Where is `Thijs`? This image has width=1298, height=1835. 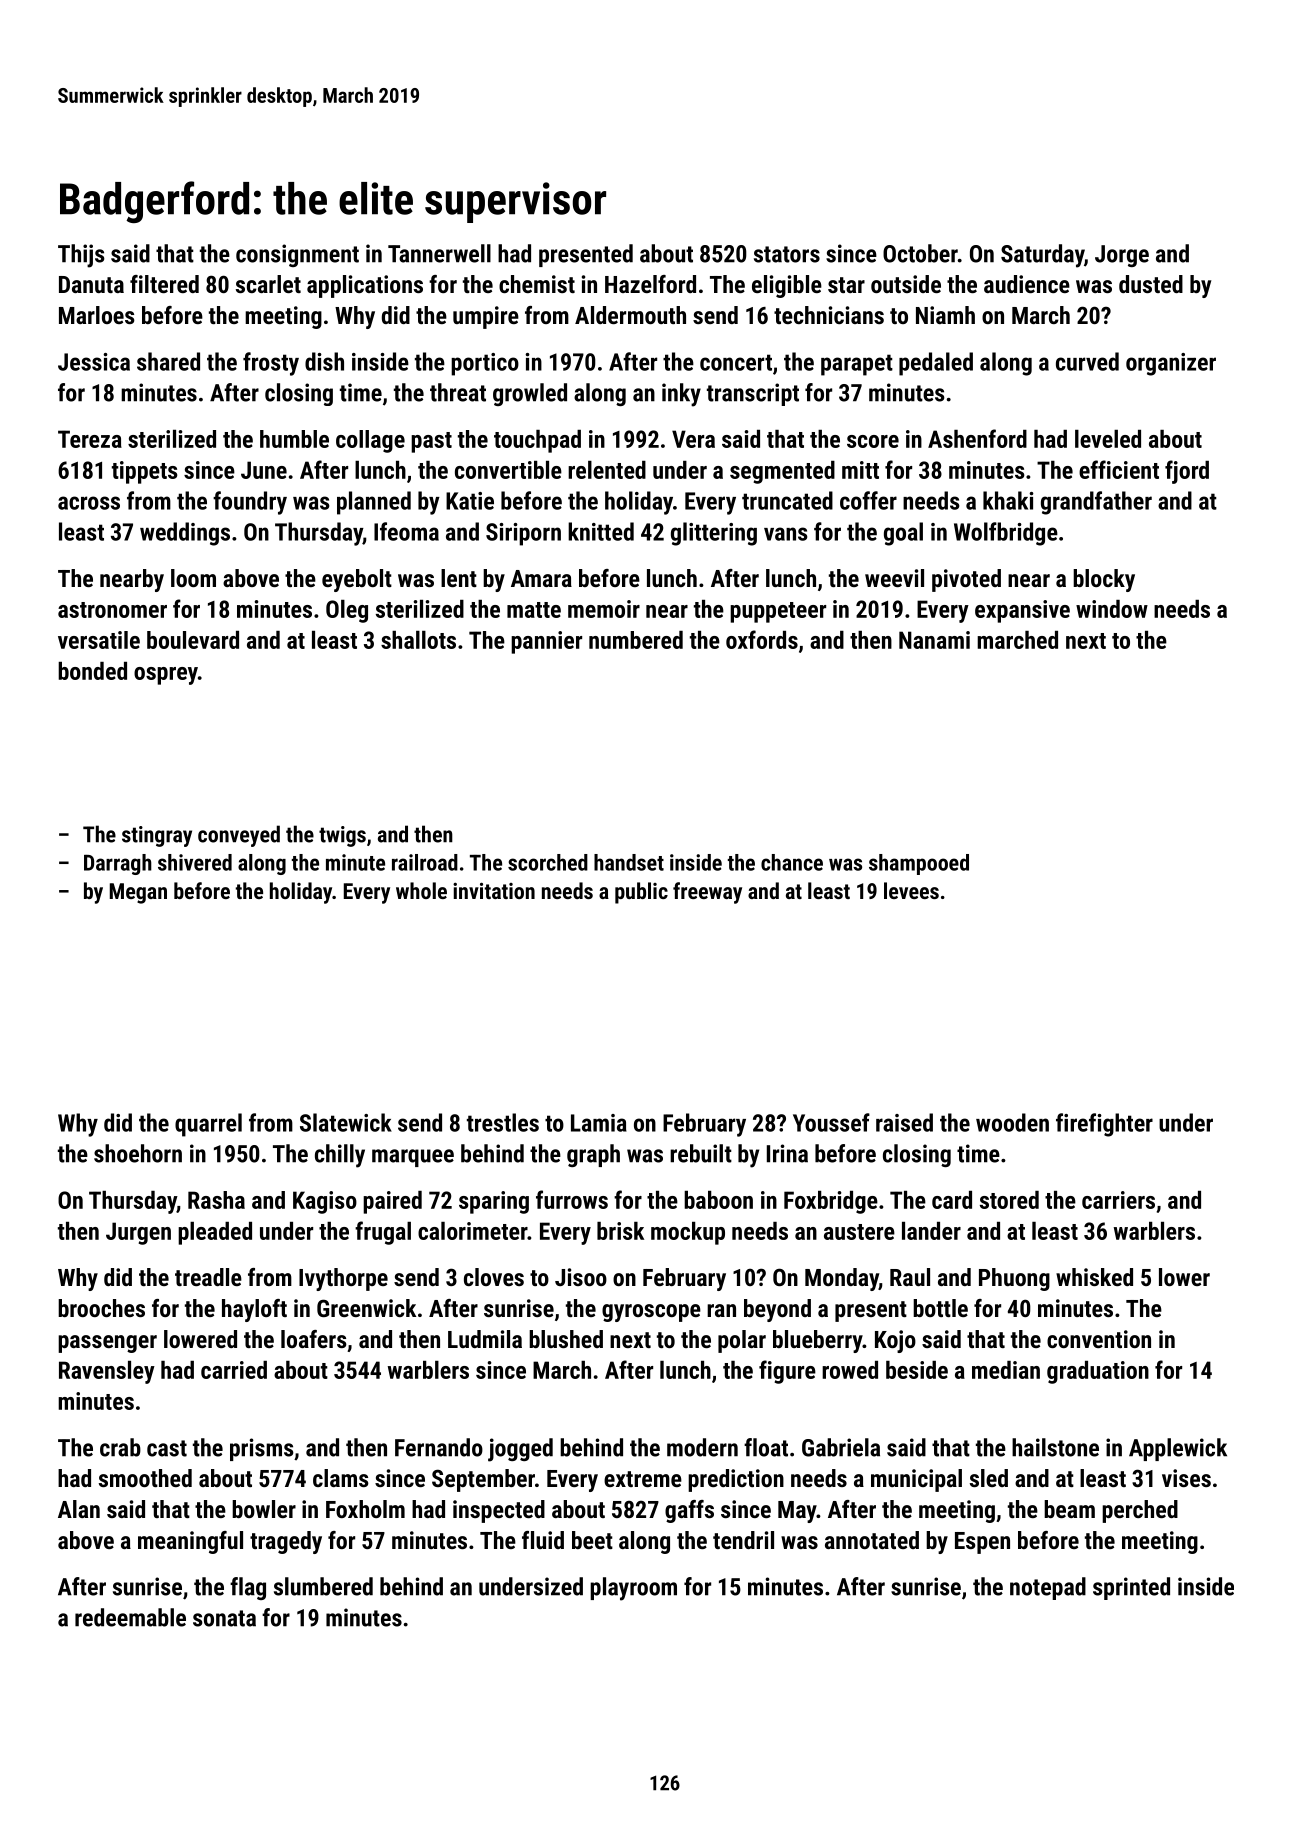
Thijs is located at coordinates (81, 256).
